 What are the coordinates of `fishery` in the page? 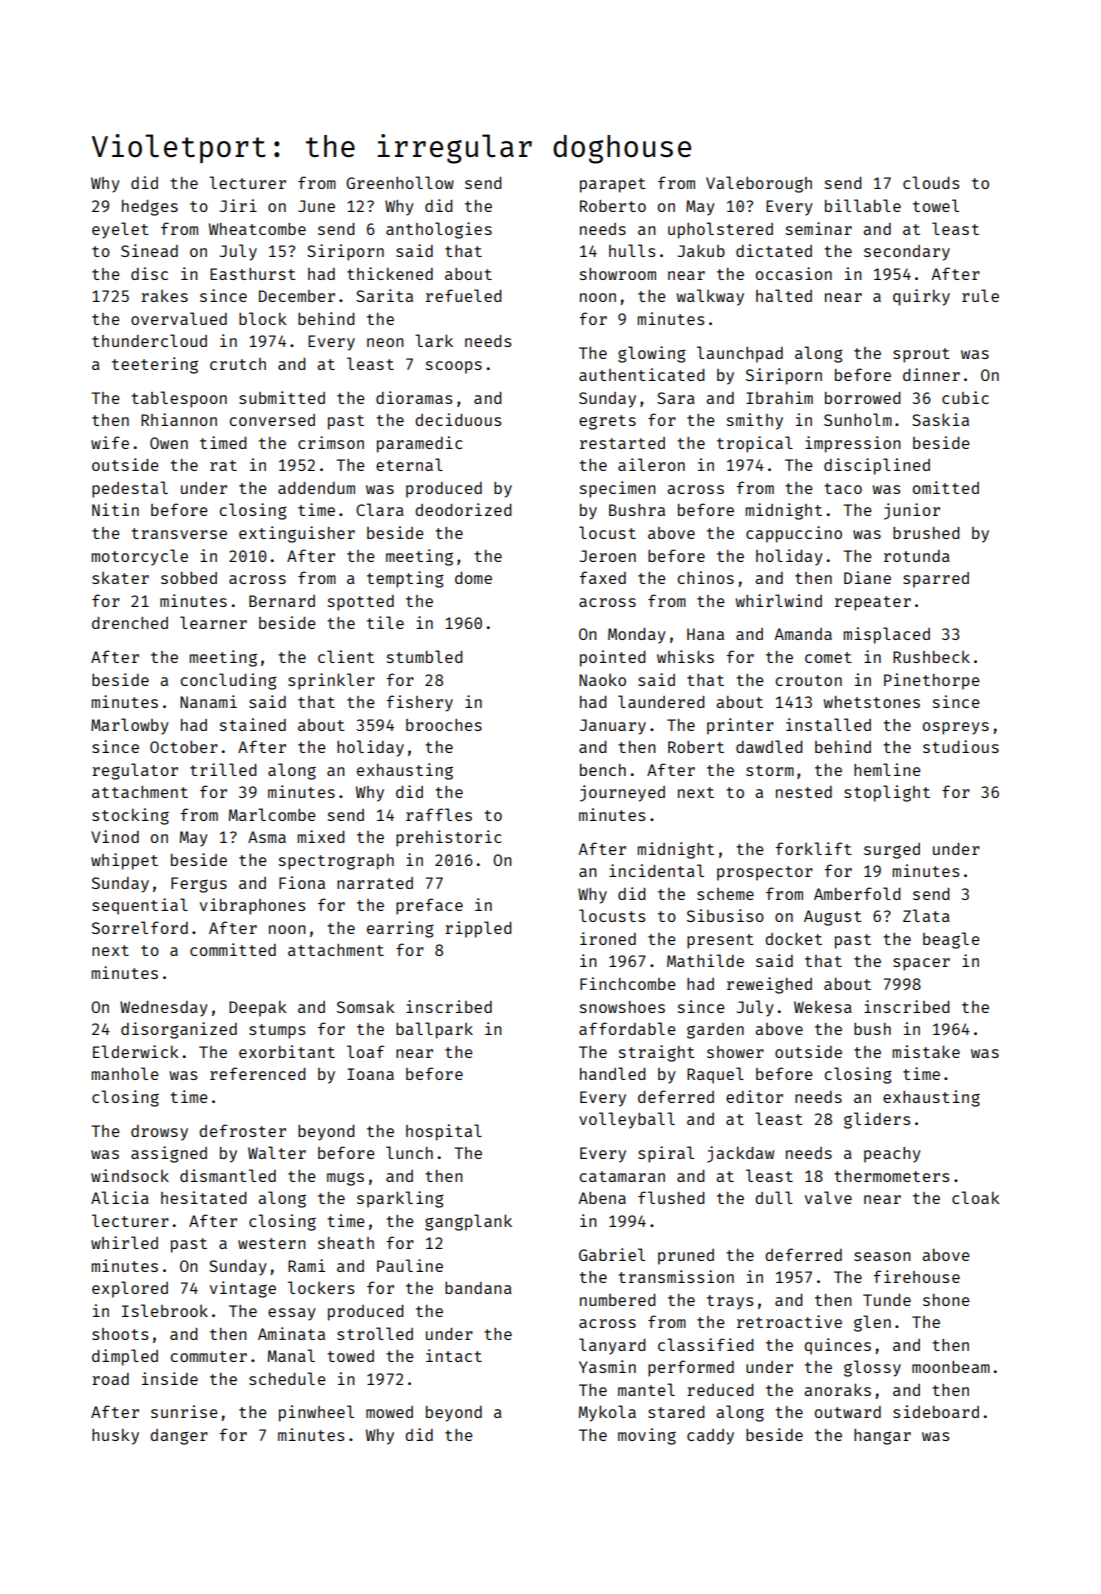 It's located at (420, 703).
